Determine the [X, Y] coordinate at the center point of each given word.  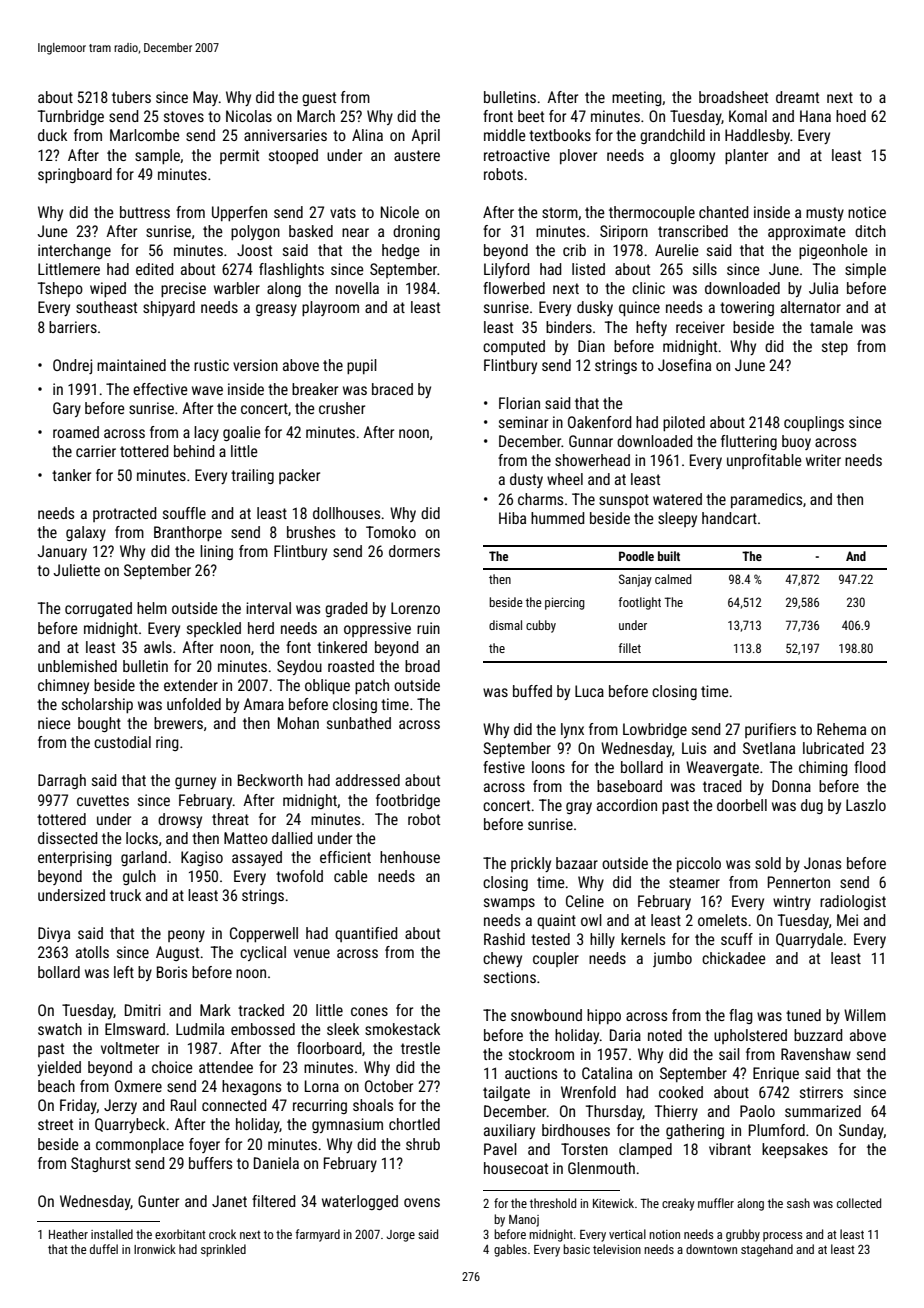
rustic [211, 365]
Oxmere [138, 1086]
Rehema [841, 729]
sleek [343, 1029]
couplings [814, 423]
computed [514, 347]
